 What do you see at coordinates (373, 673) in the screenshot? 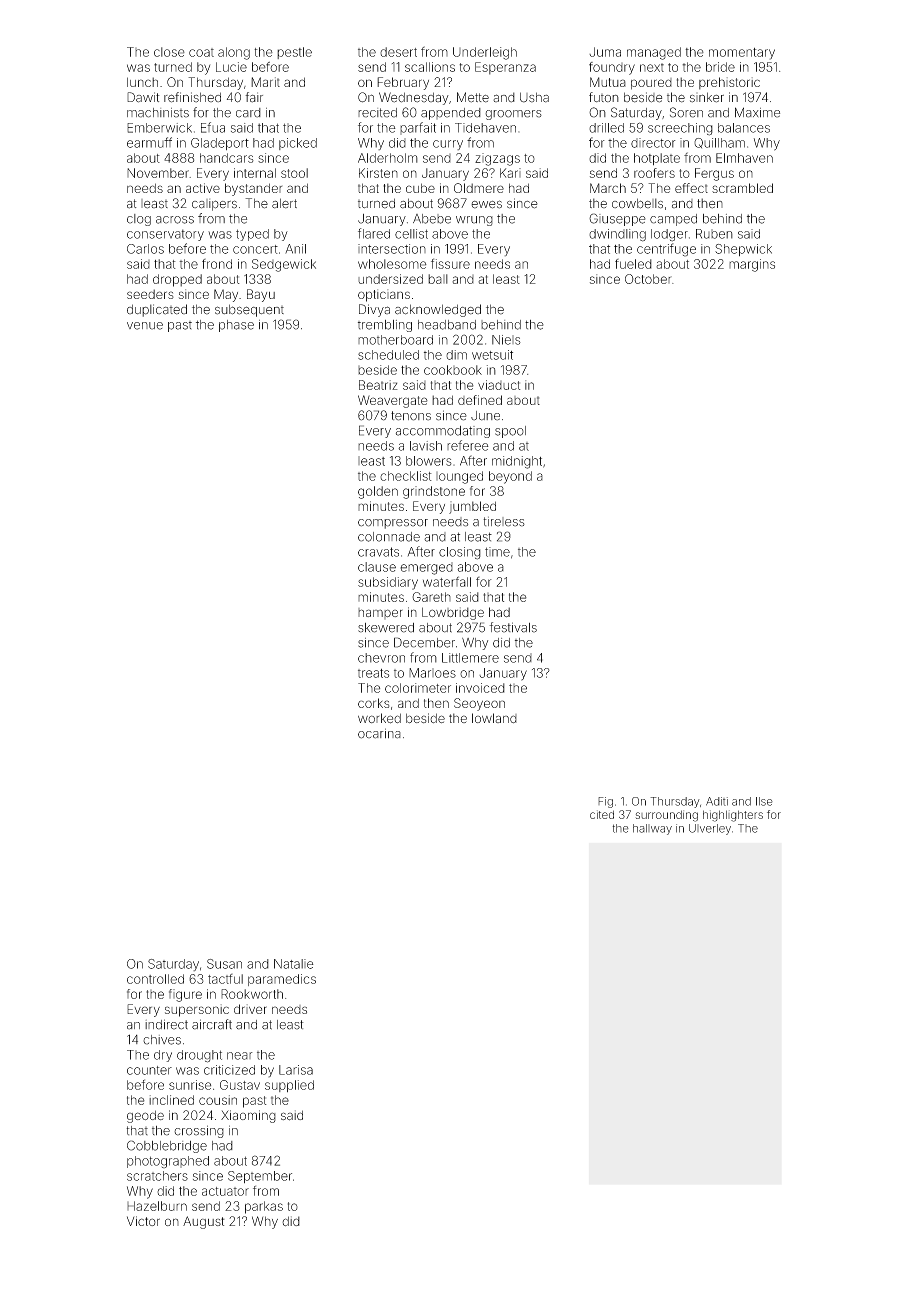
I see `treats` at bounding box center [373, 673].
